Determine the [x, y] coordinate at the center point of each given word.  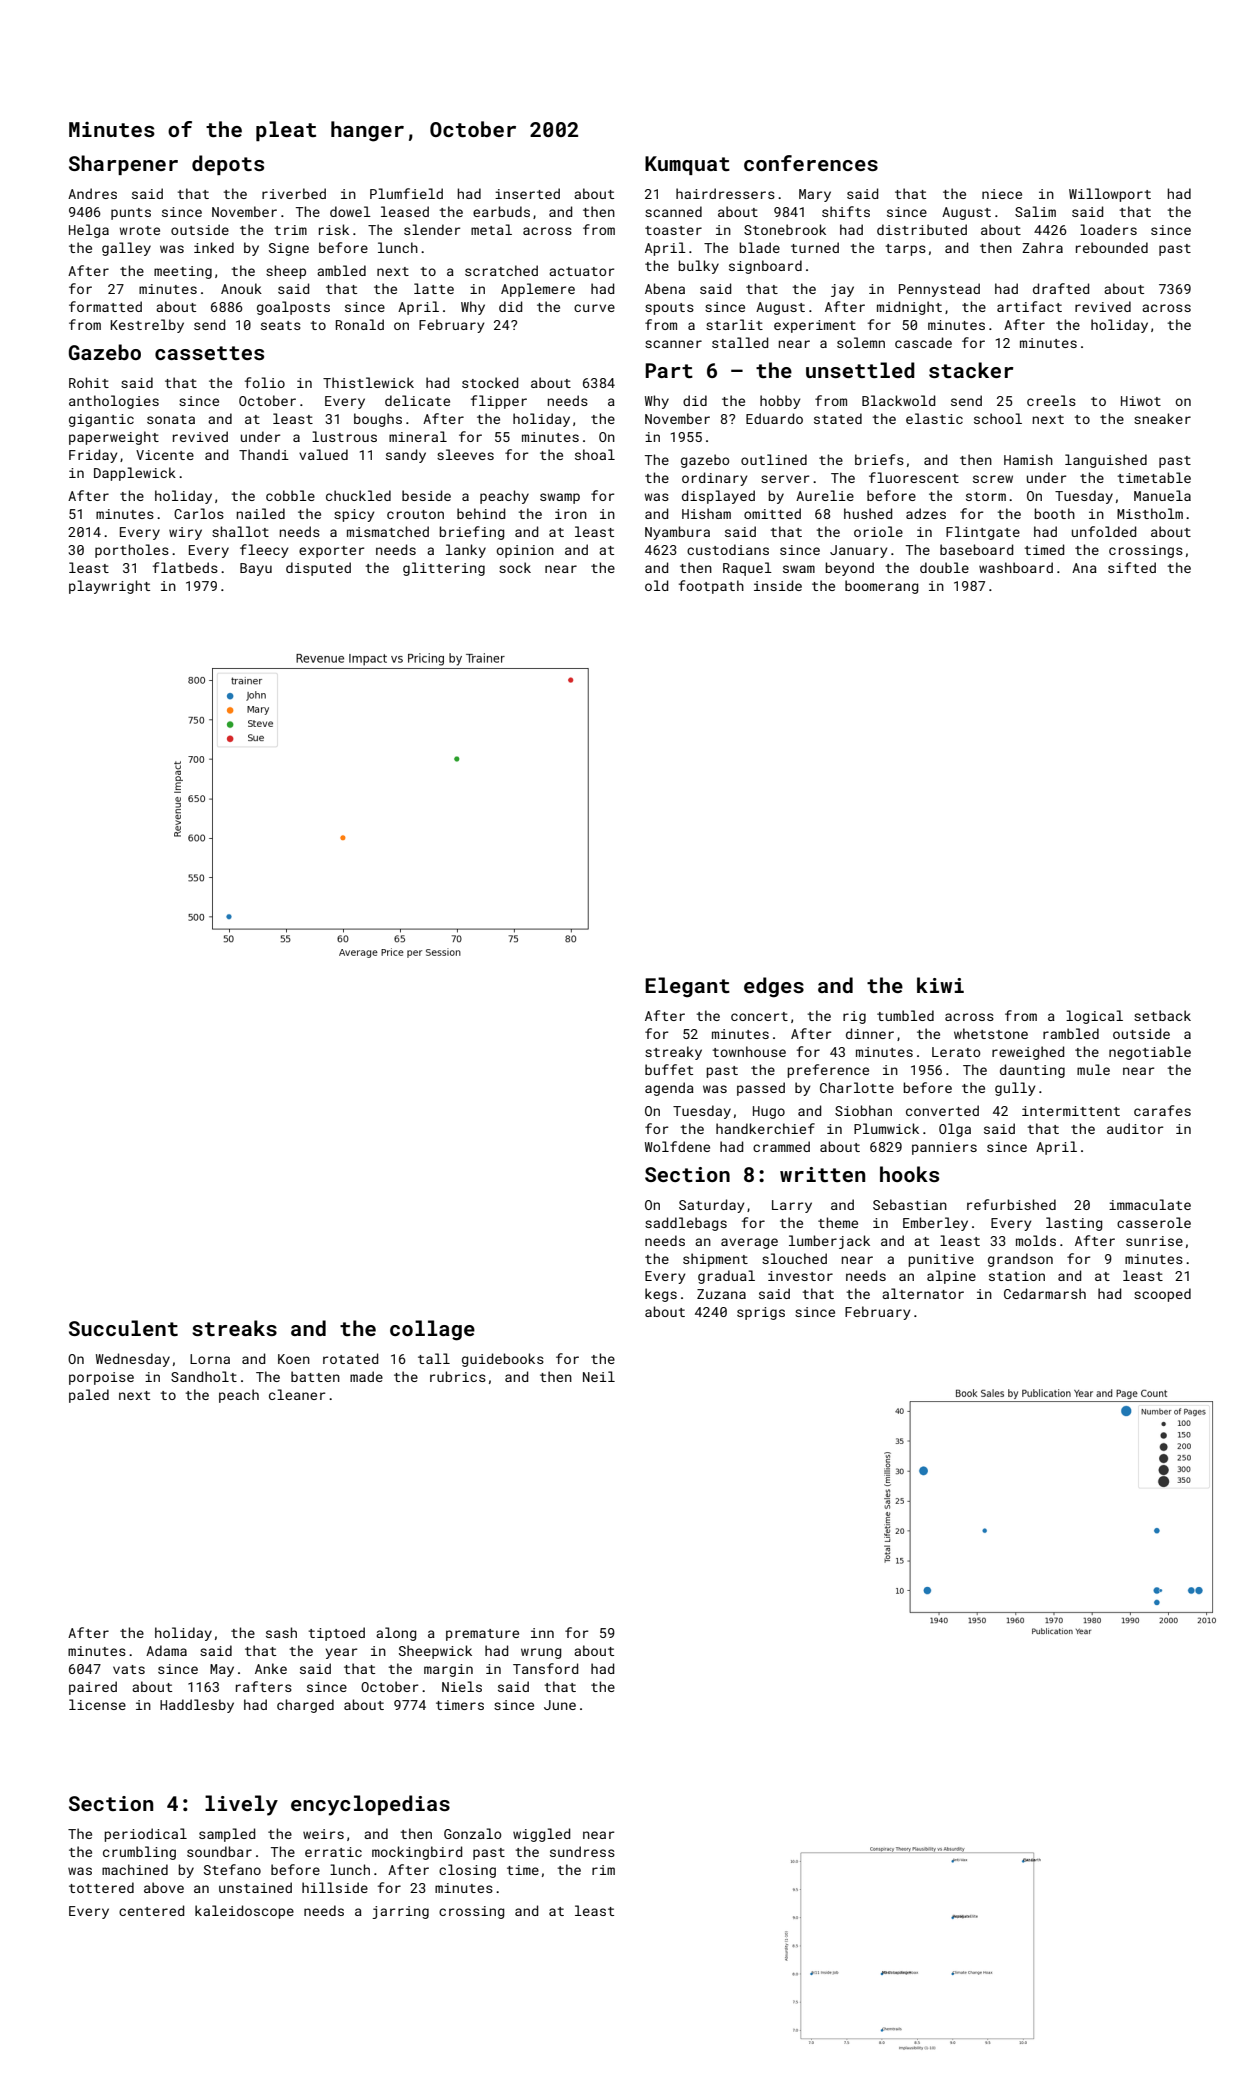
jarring [400, 1912]
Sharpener [123, 165]
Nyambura [677, 533]
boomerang [881, 587]
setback [1162, 1015]
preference [828, 1071]
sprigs [761, 1313]
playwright [109, 587]
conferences [811, 163]
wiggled [541, 1835]
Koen [294, 1359]
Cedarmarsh [1045, 1293]
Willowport [1110, 195]
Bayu [256, 569]
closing [467, 1871]
